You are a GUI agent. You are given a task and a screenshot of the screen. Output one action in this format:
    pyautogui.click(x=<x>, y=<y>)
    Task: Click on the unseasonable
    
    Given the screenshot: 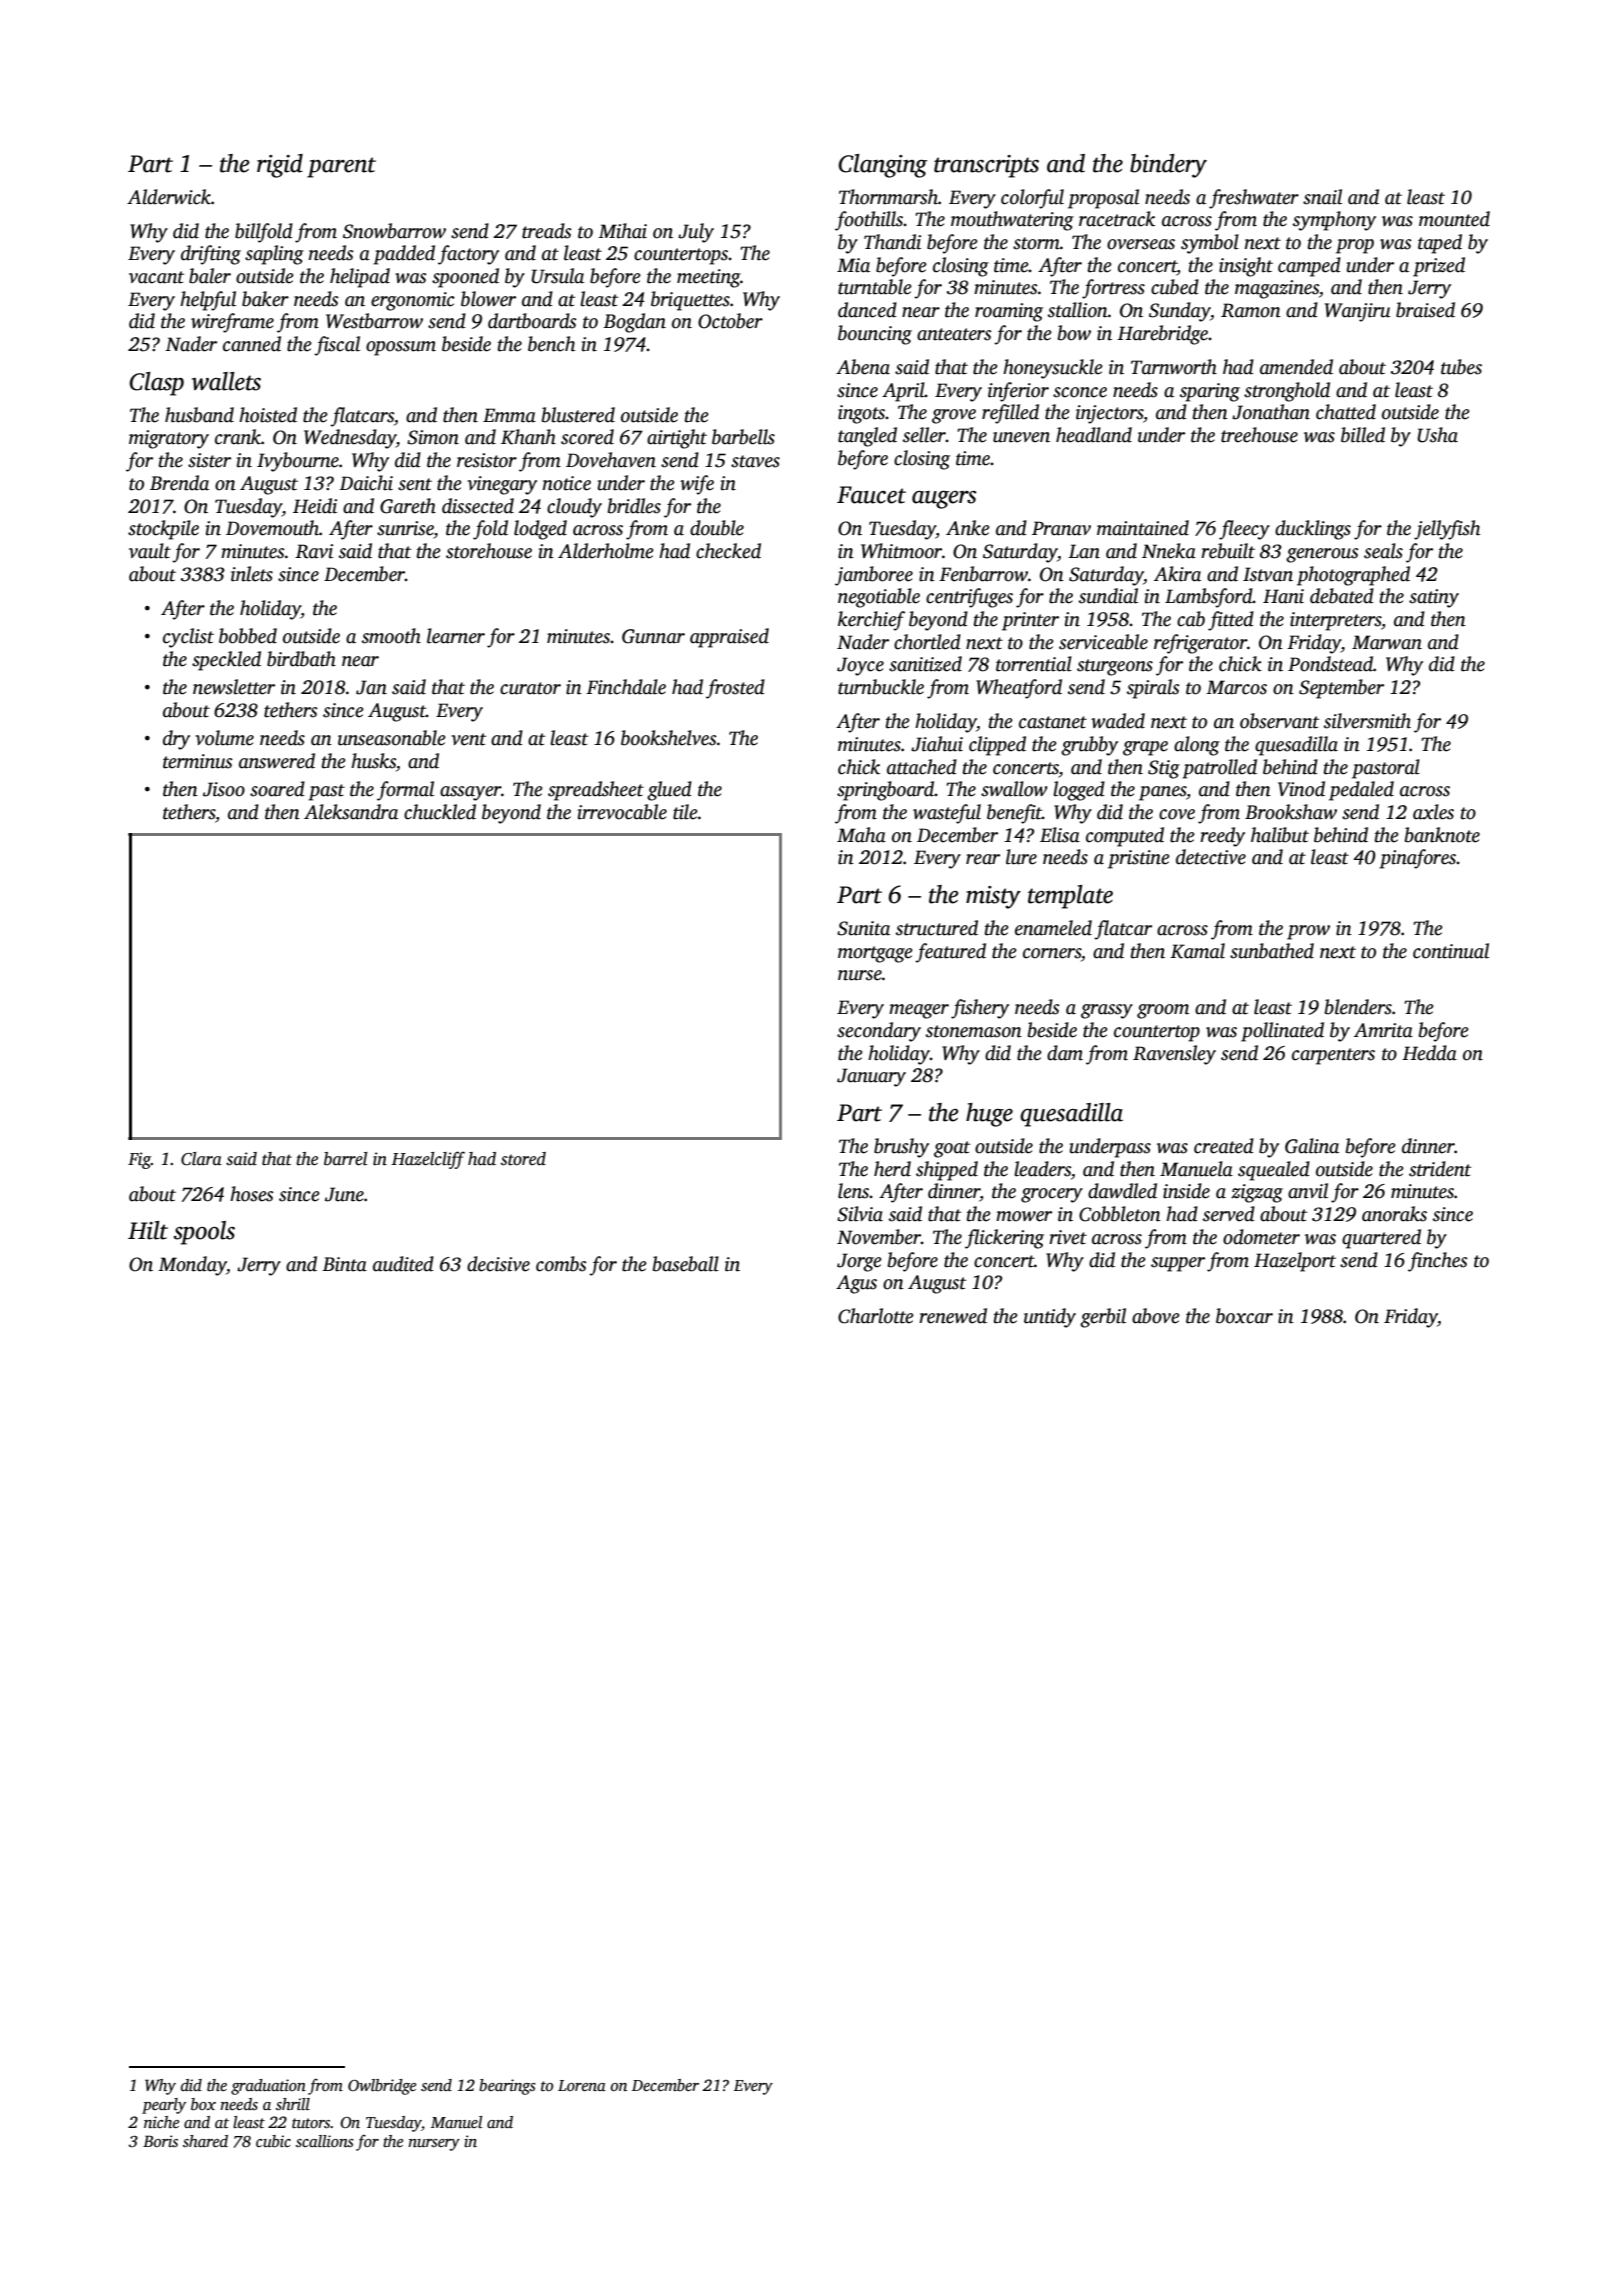 What is the action you would take?
    pyautogui.click(x=392, y=738)
